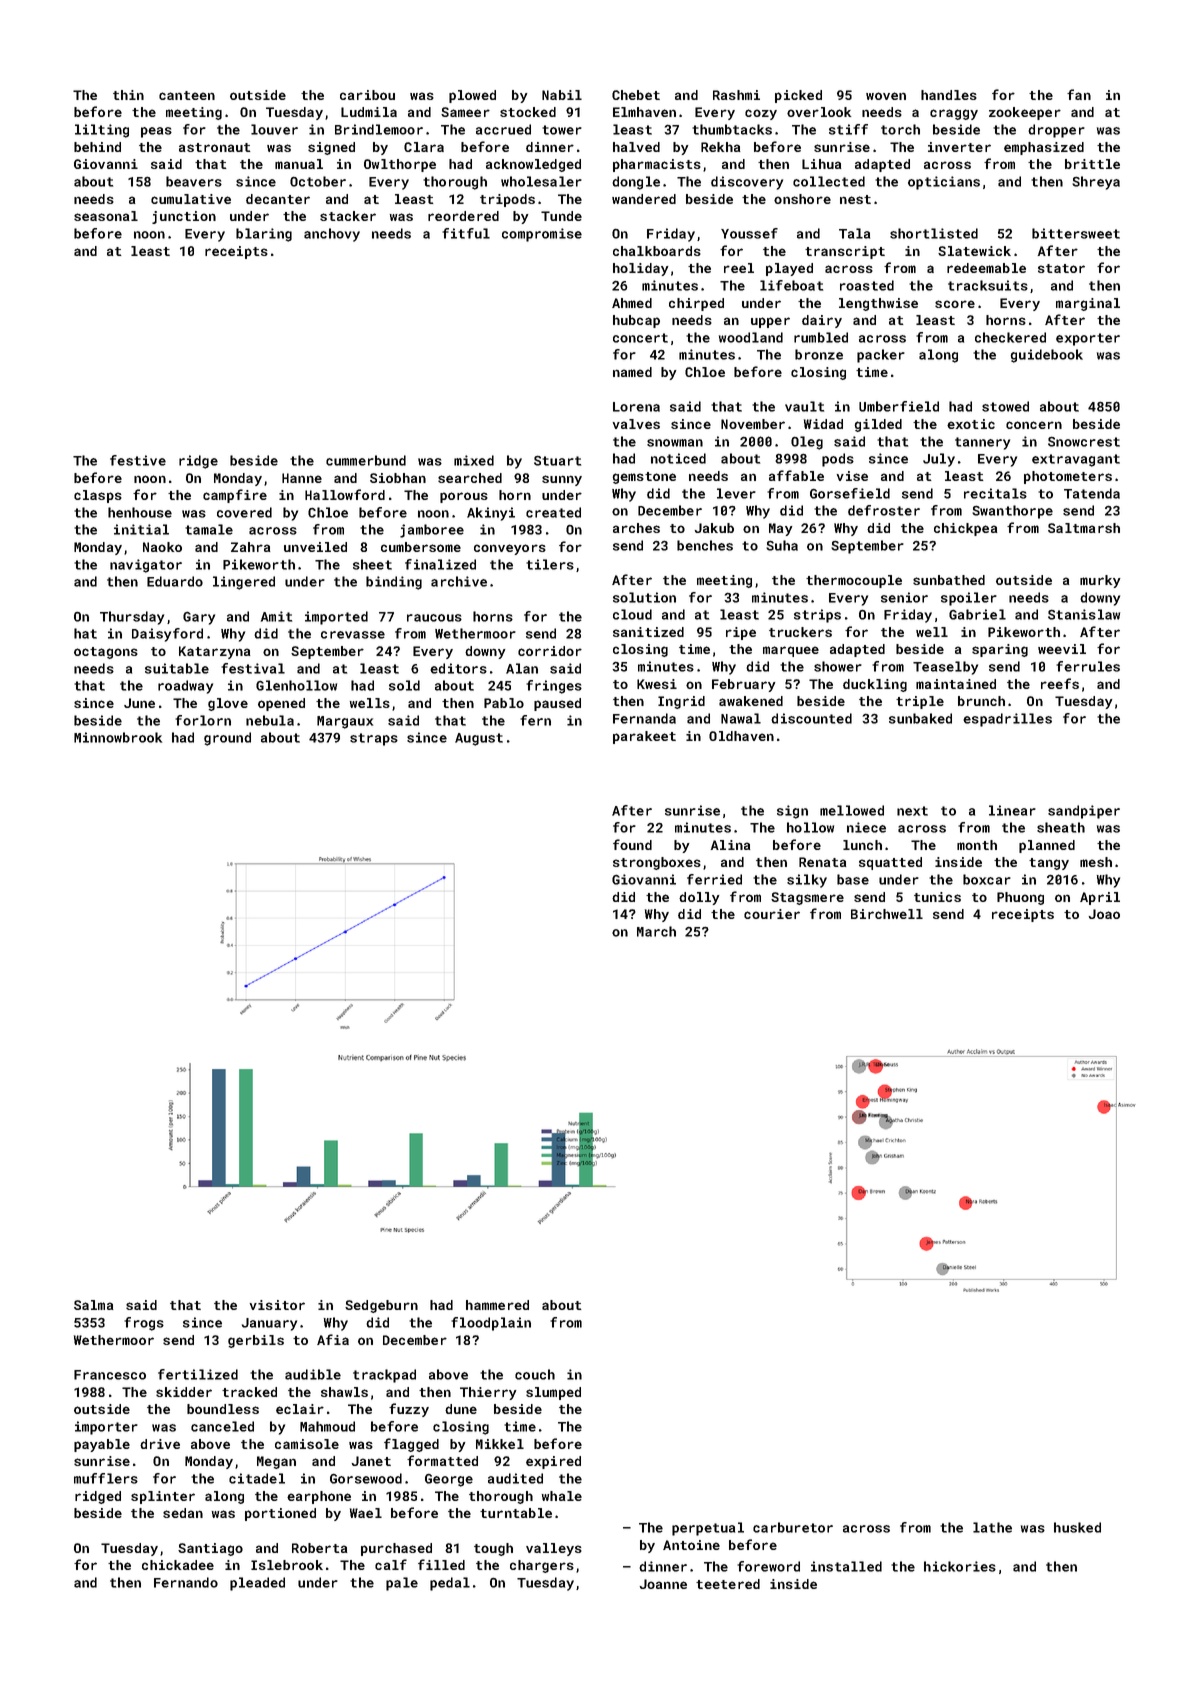 This screenshot has width=1194, height=1688. I want to click on sandpiper, so click(1084, 812).
